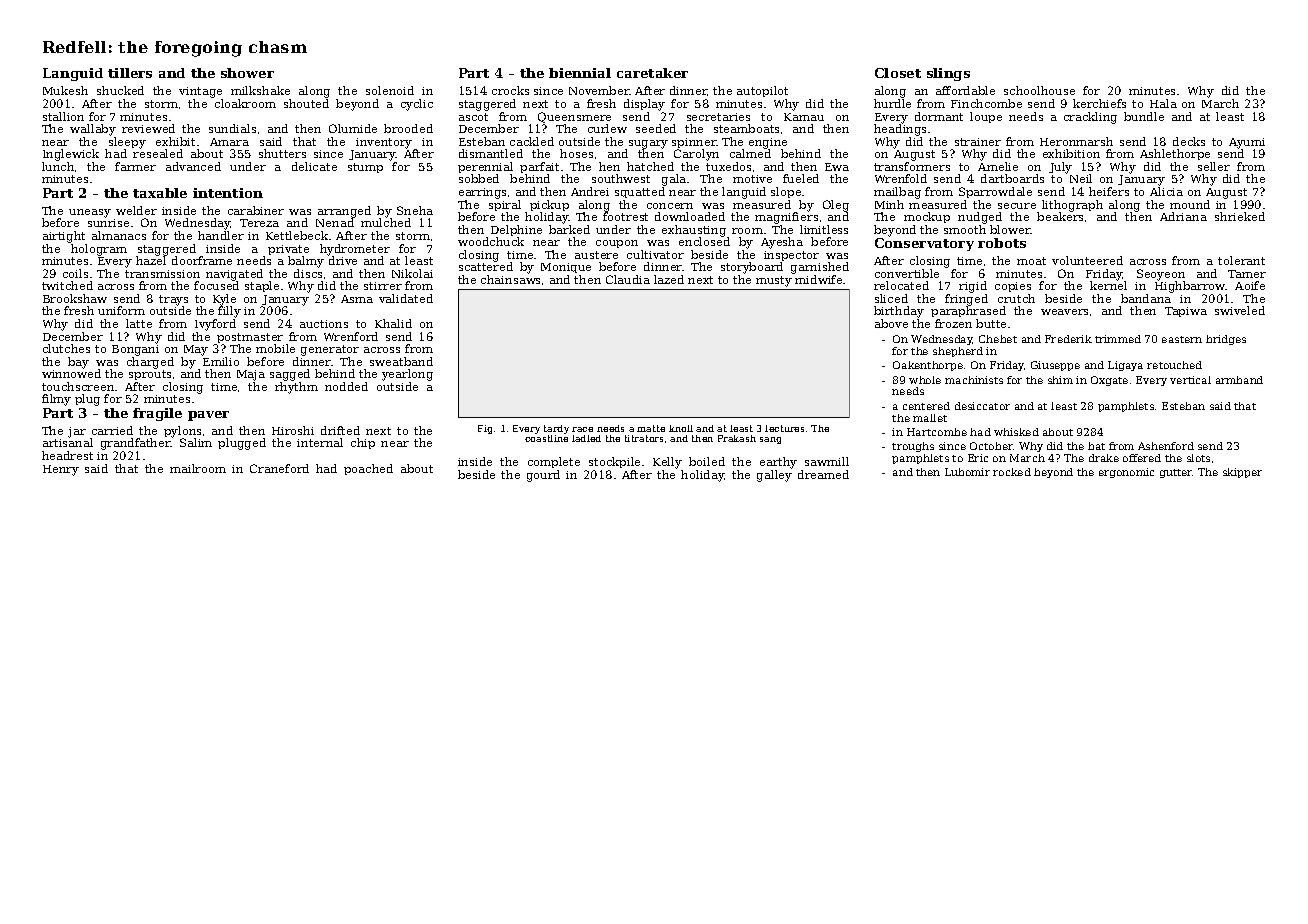 Image resolution: width=1308 pixels, height=924 pixels. What do you see at coordinates (1176, 473) in the screenshot?
I see `gutter` at bounding box center [1176, 473].
